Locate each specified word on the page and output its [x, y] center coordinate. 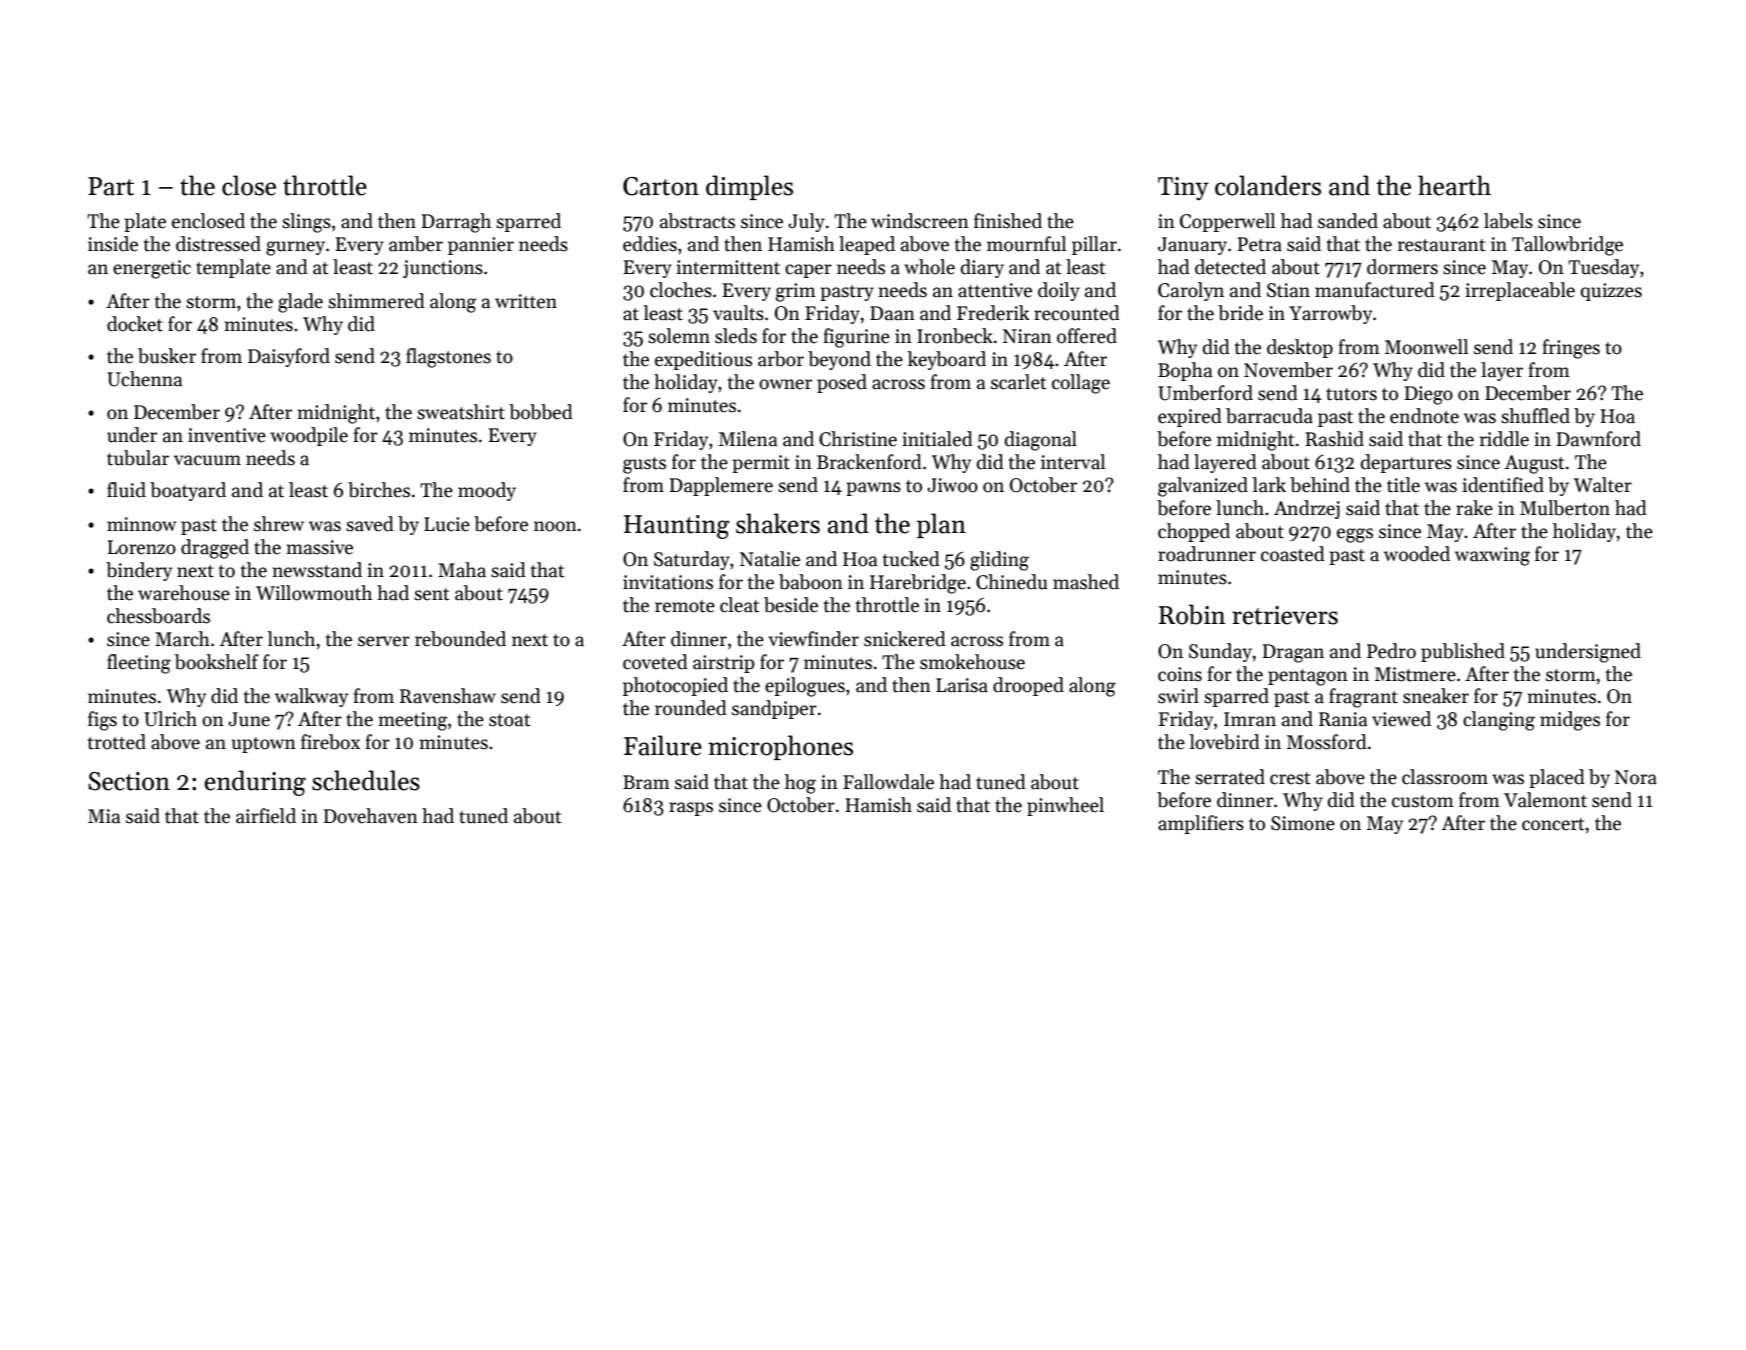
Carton [661, 186]
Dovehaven [370, 816]
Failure [663, 745]
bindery [139, 571]
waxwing [1492, 556]
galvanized [1203, 487]
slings [306, 223]
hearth [1454, 185]
